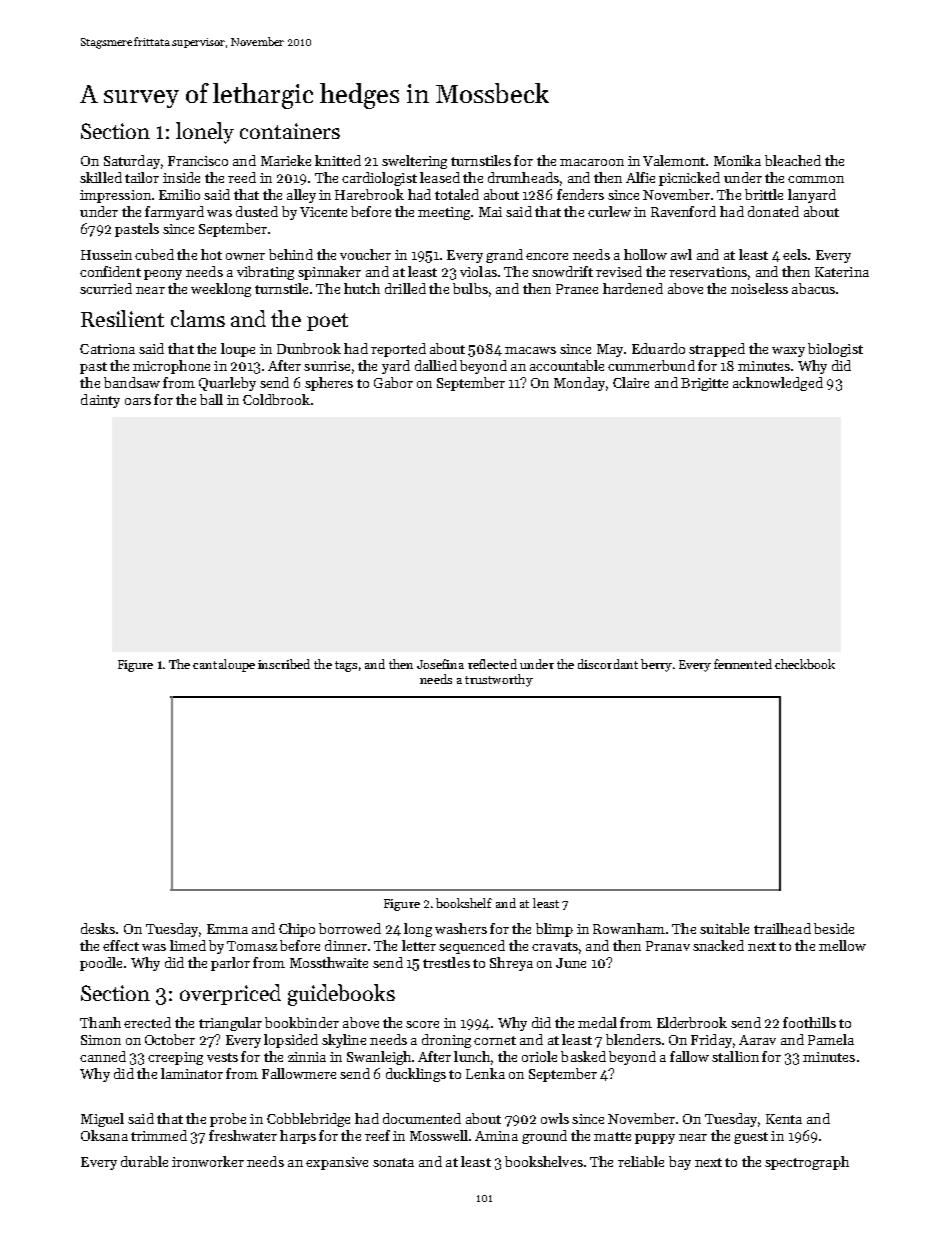 This image has height=1233, width=952. Describe the element at coordinates (205, 133) in the image. I see `lonely` at that location.
